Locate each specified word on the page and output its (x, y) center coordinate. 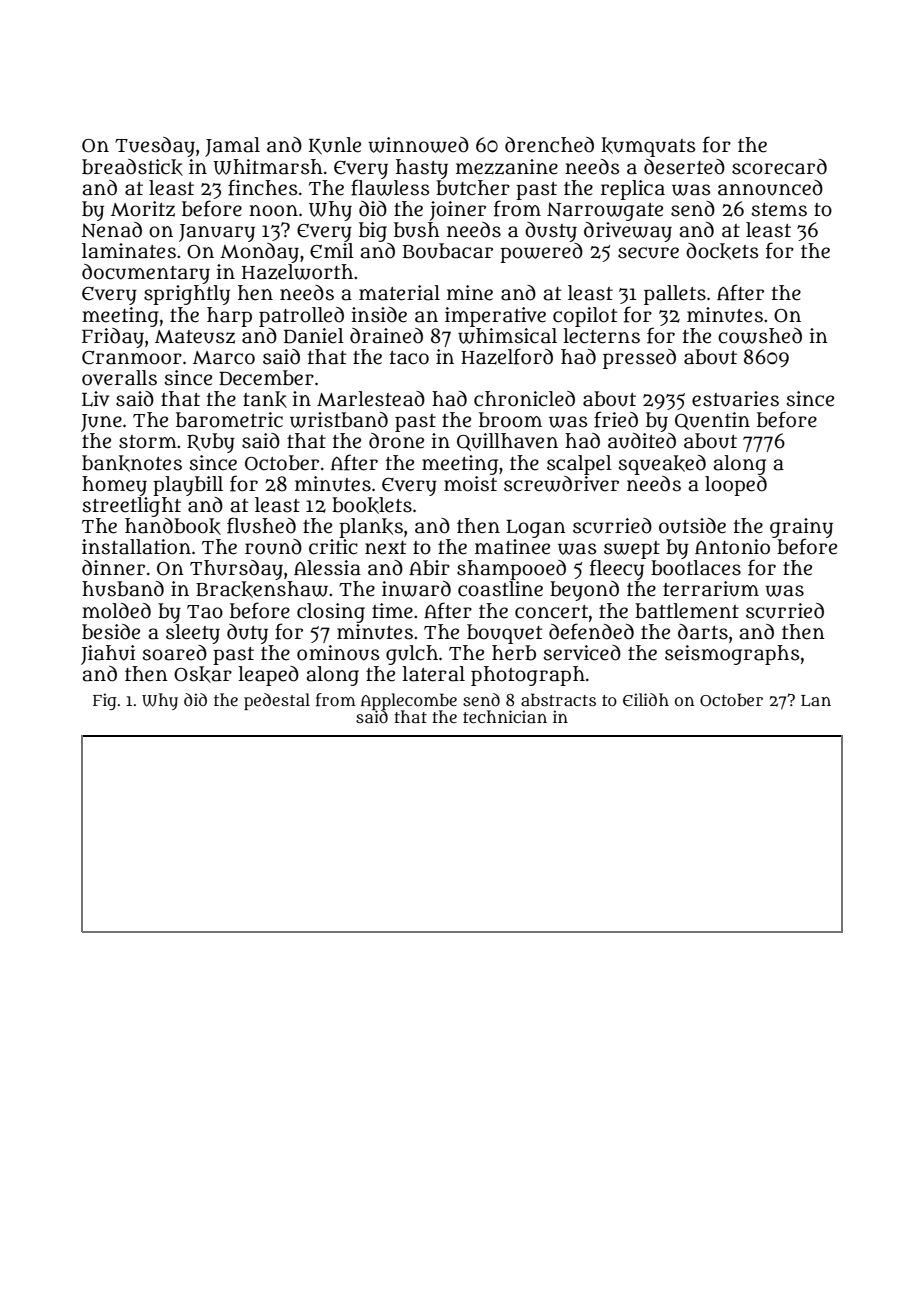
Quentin (712, 421)
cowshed (760, 336)
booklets (372, 505)
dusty (551, 232)
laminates (129, 251)
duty (247, 634)
